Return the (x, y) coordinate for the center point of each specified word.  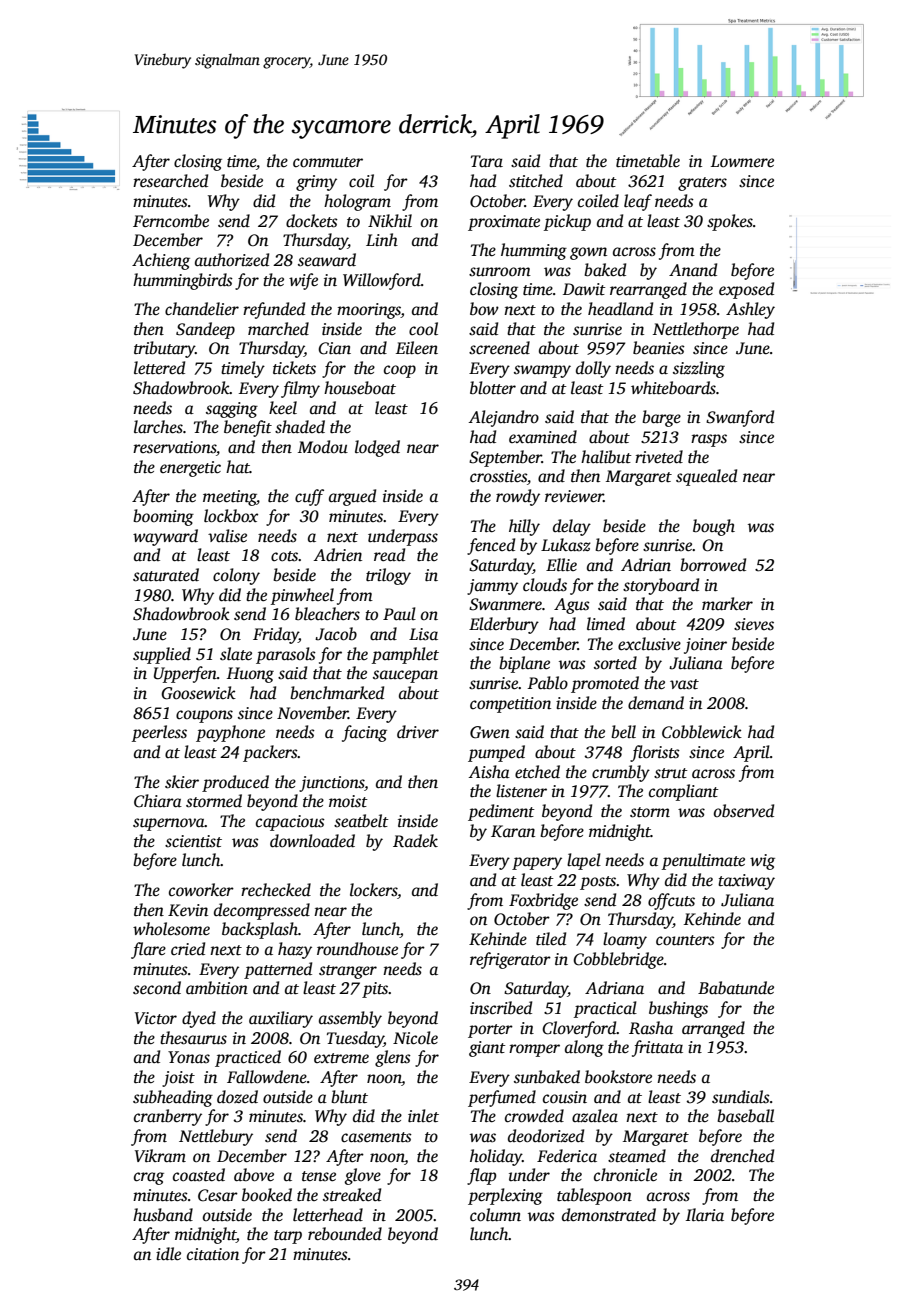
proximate (504, 223)
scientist (193, 841)
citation (213, 1254)
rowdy (518, 497)
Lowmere (742, 161)
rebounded (345, 1234)
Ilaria (705, 1215)
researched (170, 181)
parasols (286, 655)
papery (537, 863)
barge (661, 418)
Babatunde (736, 988)
